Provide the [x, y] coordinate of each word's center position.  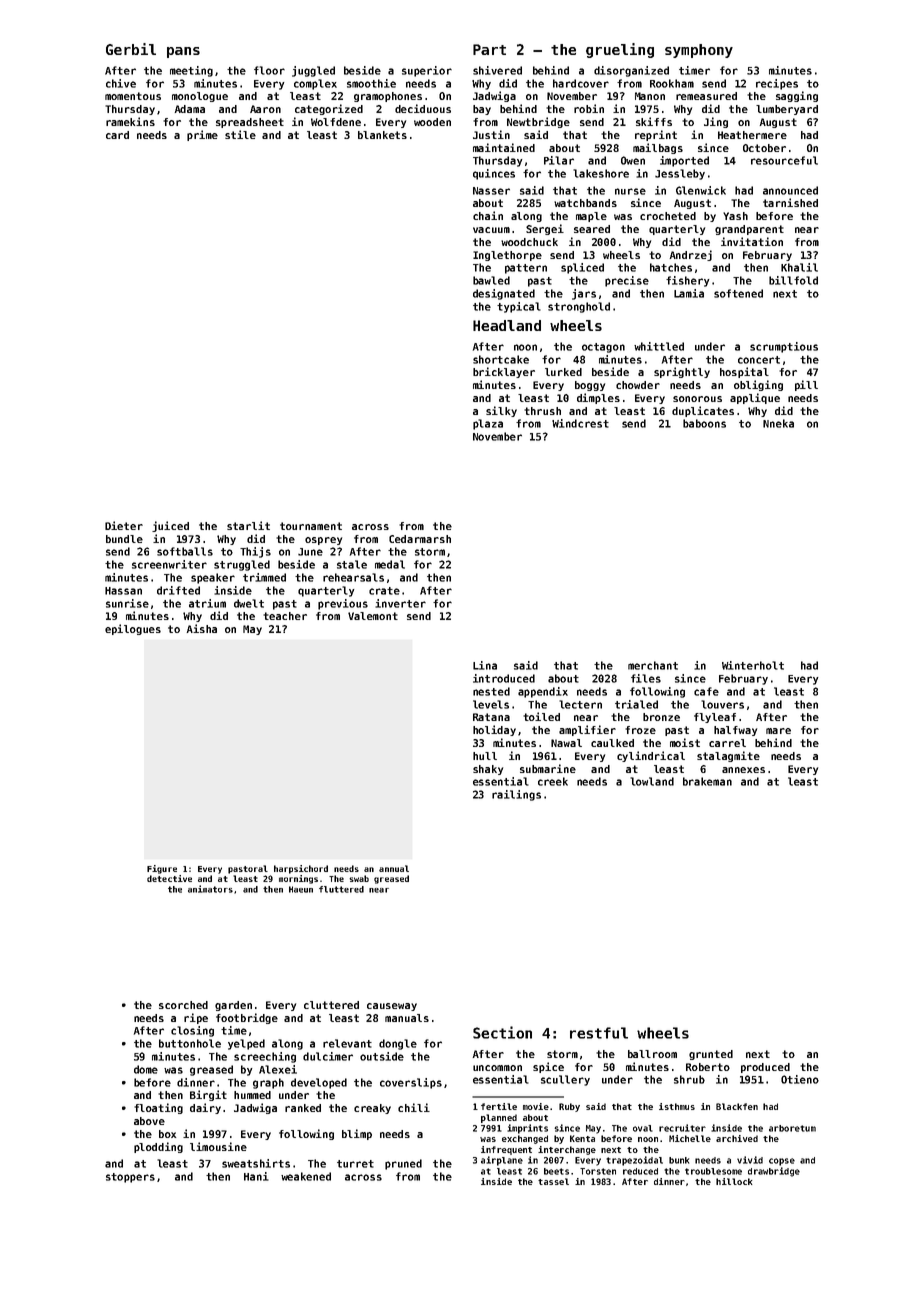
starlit [248, 525]
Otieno [800, 1079]
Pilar [559, 160]
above [149, 1121]
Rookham [672, 83]
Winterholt [753, 665]
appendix [543, 692]
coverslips [411, 1083]
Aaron [265, 109]
